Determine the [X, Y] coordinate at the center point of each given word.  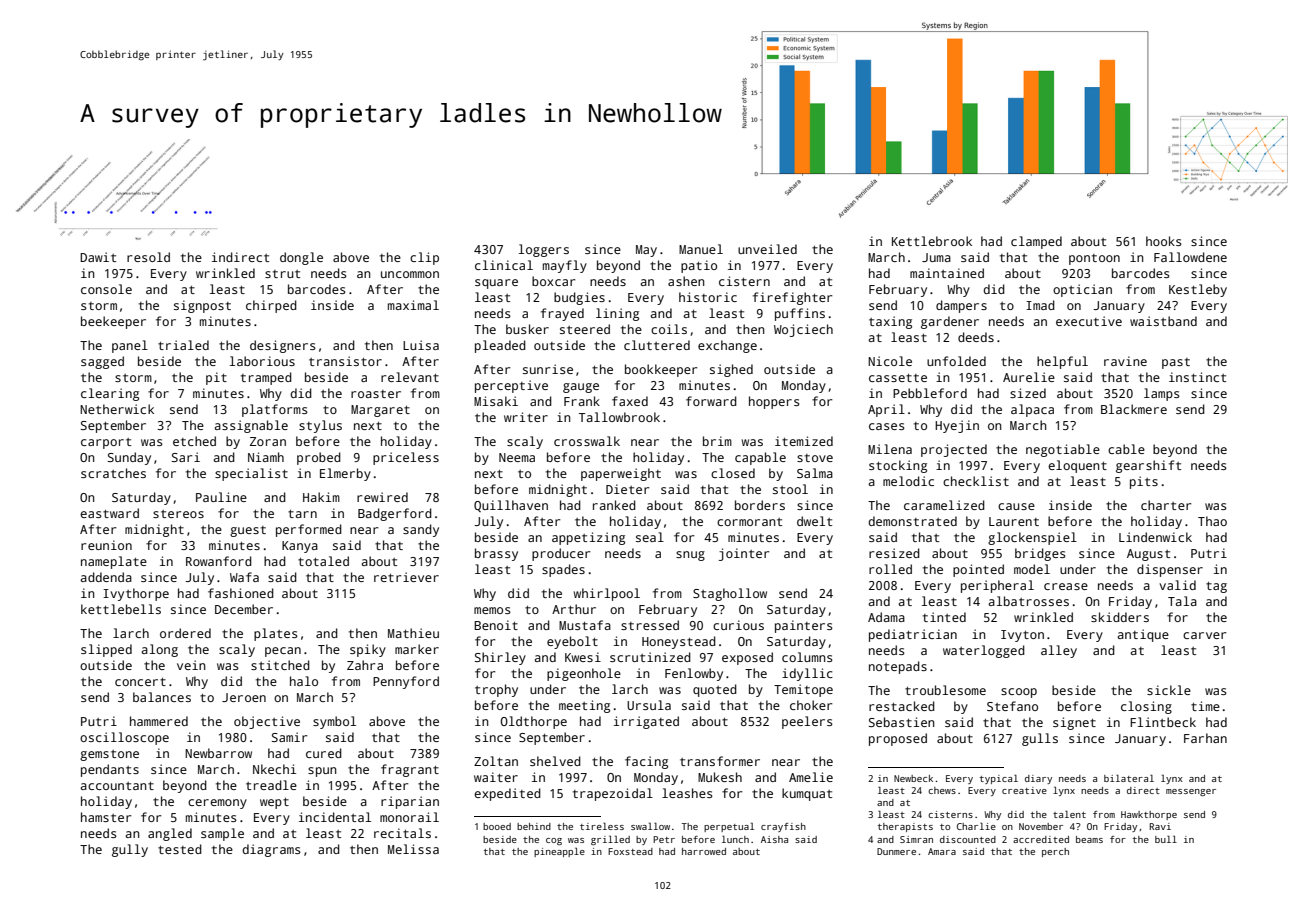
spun [322, 772]
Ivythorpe [136, 594]
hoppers [774, 402]
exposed [747, 658]
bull [1166, 839]
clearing [110, 394]
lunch [735, 839]
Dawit [98, 257]
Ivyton [1022, 636]
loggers [544, 250]
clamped [1036, 242]
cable [1126, 449]
